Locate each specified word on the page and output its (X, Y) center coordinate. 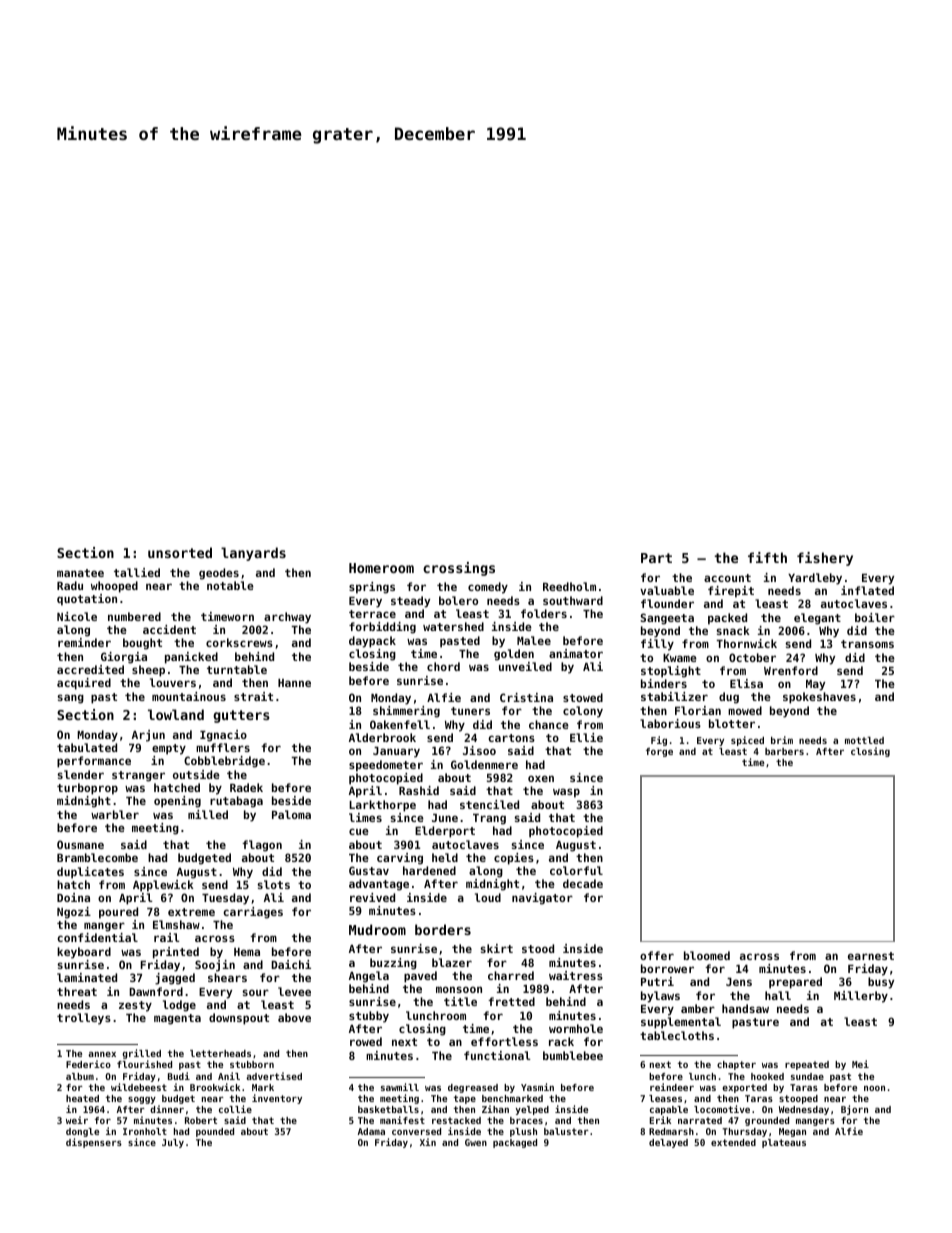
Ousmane (80, 844)
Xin (428, 1142)
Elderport (445, 832)
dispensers (94, 1143)
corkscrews (239, 642)
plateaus (784, 1143)
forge (659, 752)
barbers (784, 751)
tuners (470, 711)
